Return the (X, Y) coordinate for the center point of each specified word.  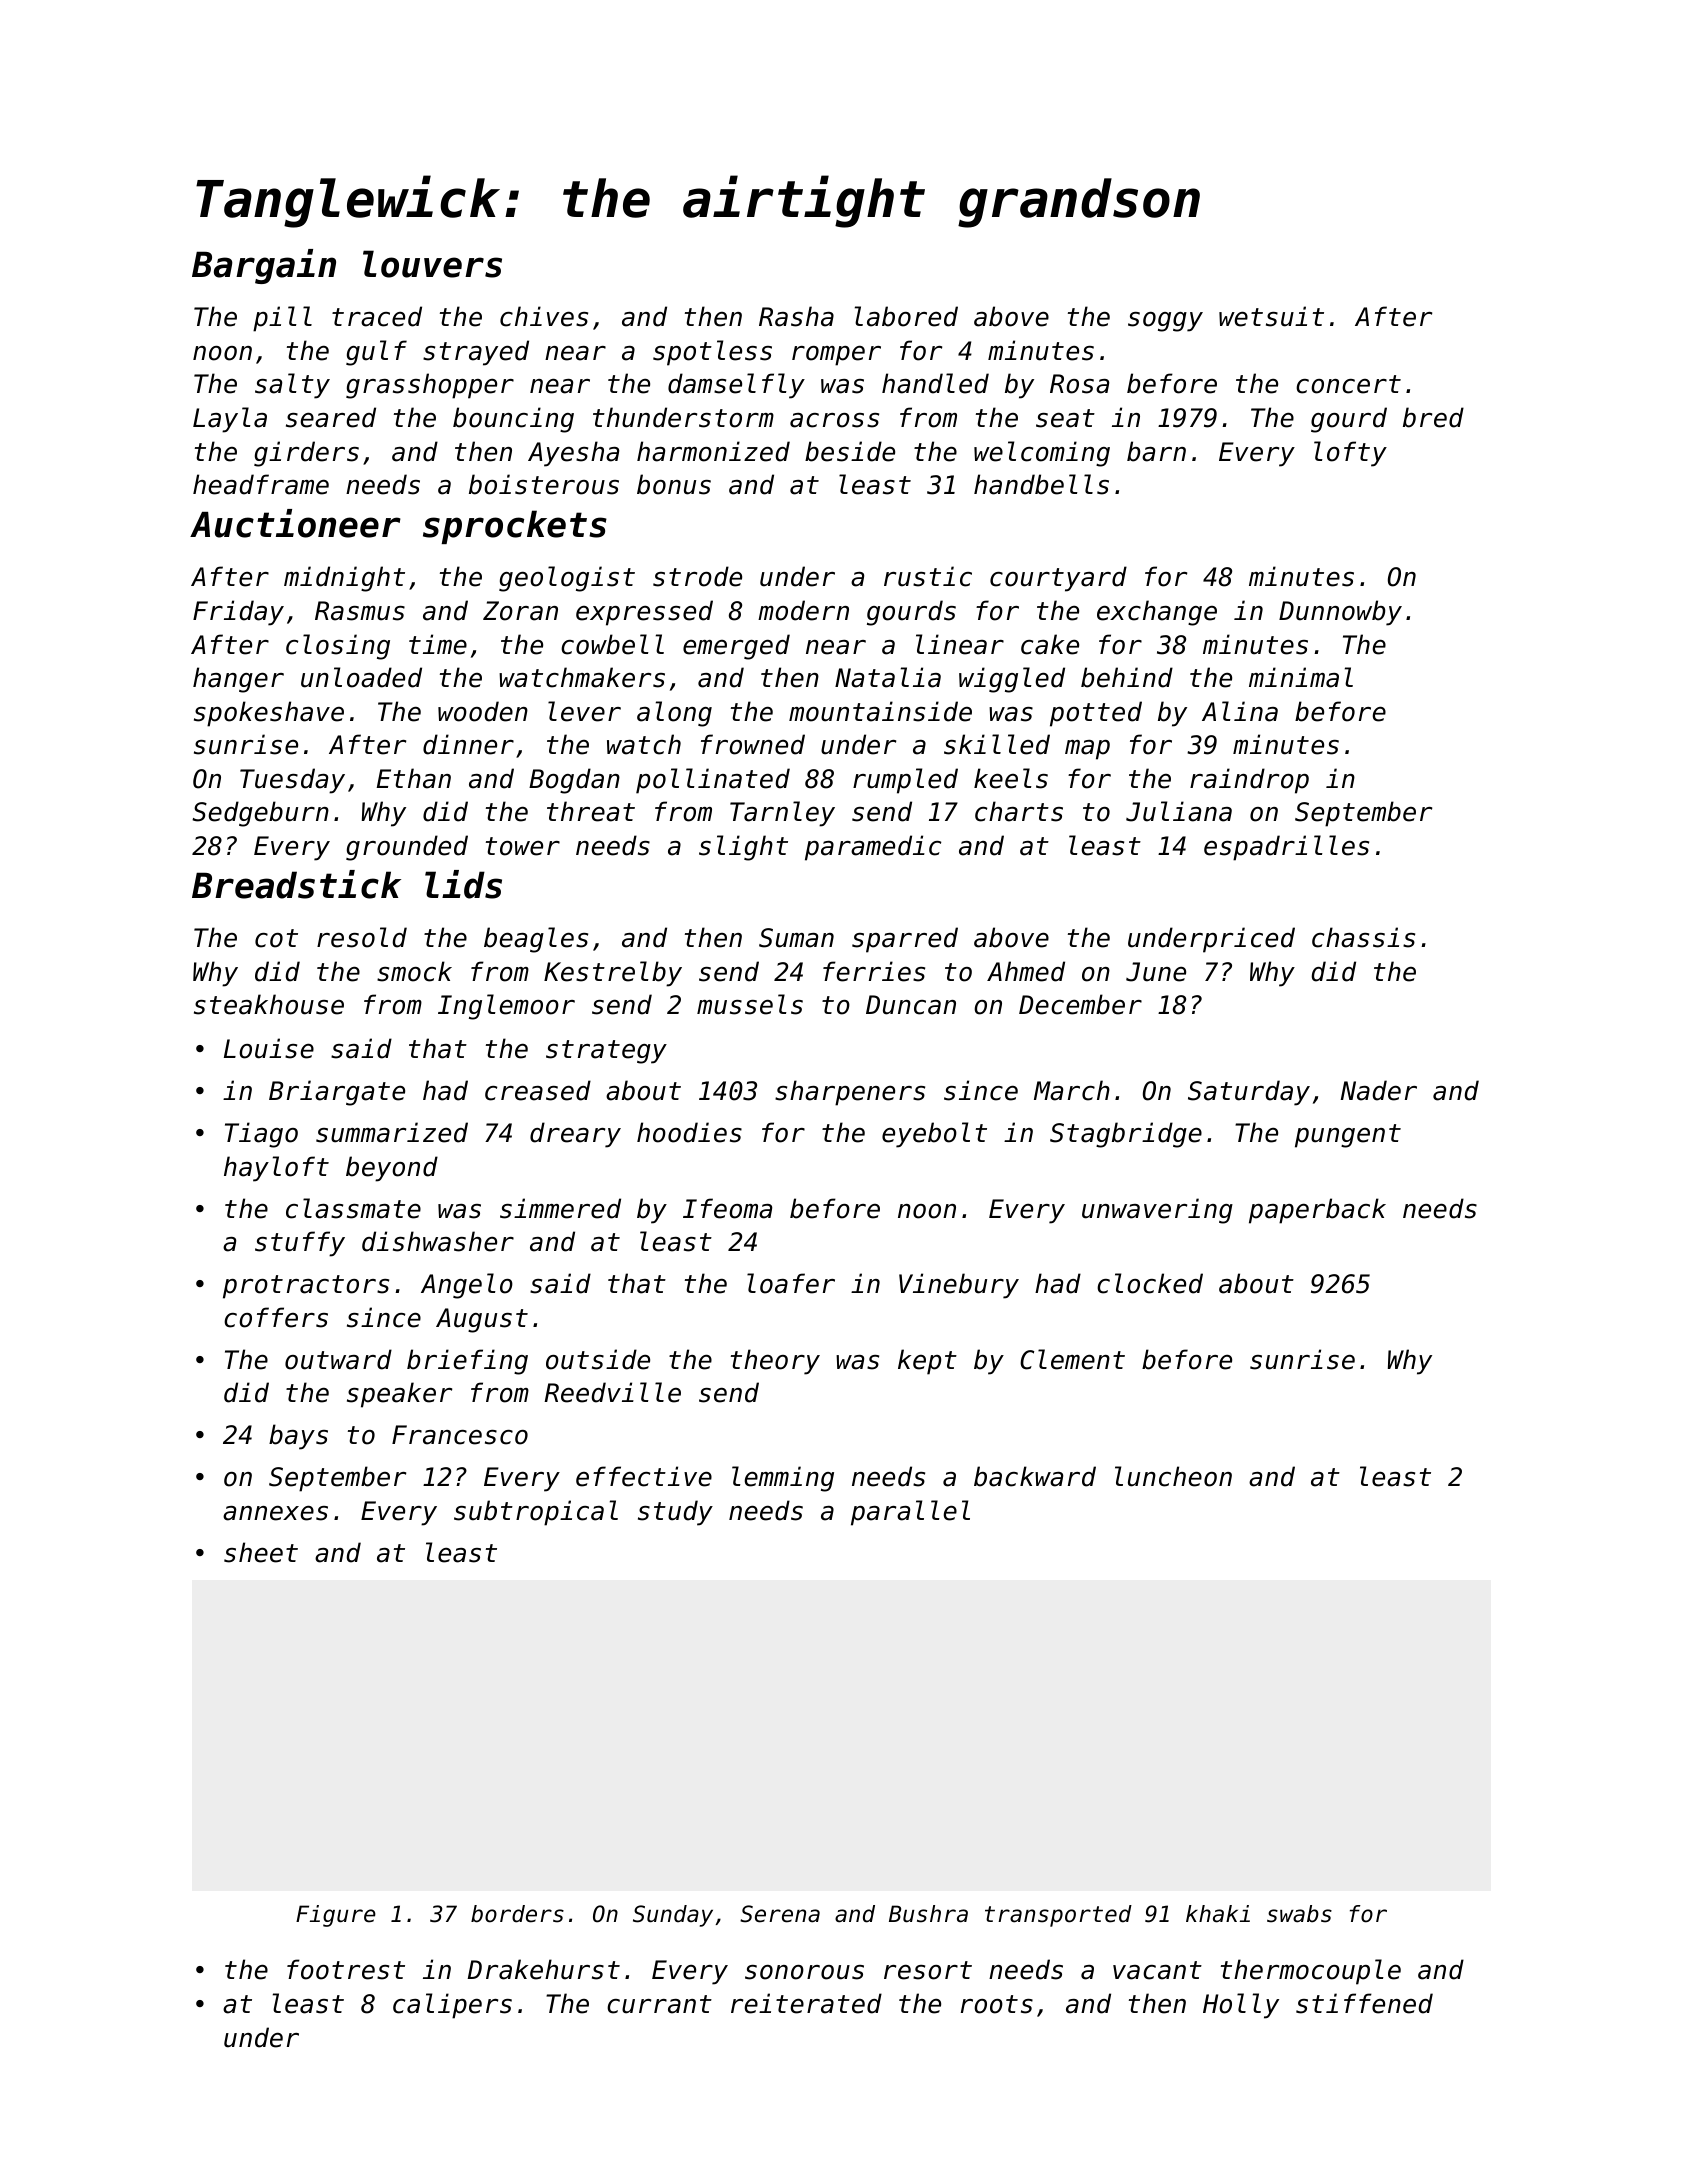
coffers (276, 1317)
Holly (1241, 2006)
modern (803, 610)
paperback (1317, 1211)
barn (1156, 451)
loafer (791, 1283)
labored (906, 316)
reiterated (806, 2003)
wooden (483, 711)
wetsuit (1271, 316)
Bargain (264, 266)
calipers (452, 2006)
